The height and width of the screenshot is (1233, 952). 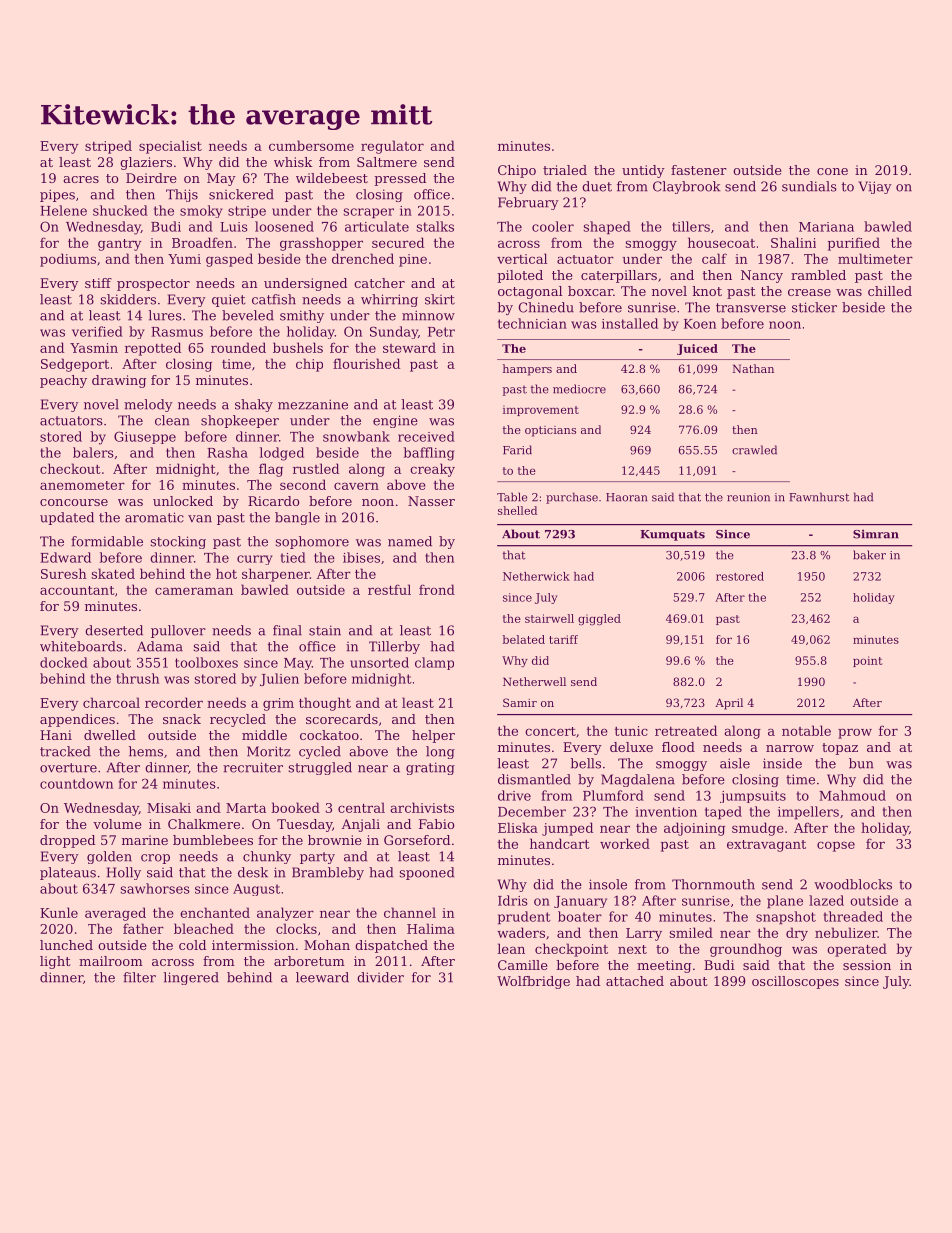 What do you see at coordinates (619, 276) in the screenshot?
I see `caterpillars` at bounding box center [619, 276].
